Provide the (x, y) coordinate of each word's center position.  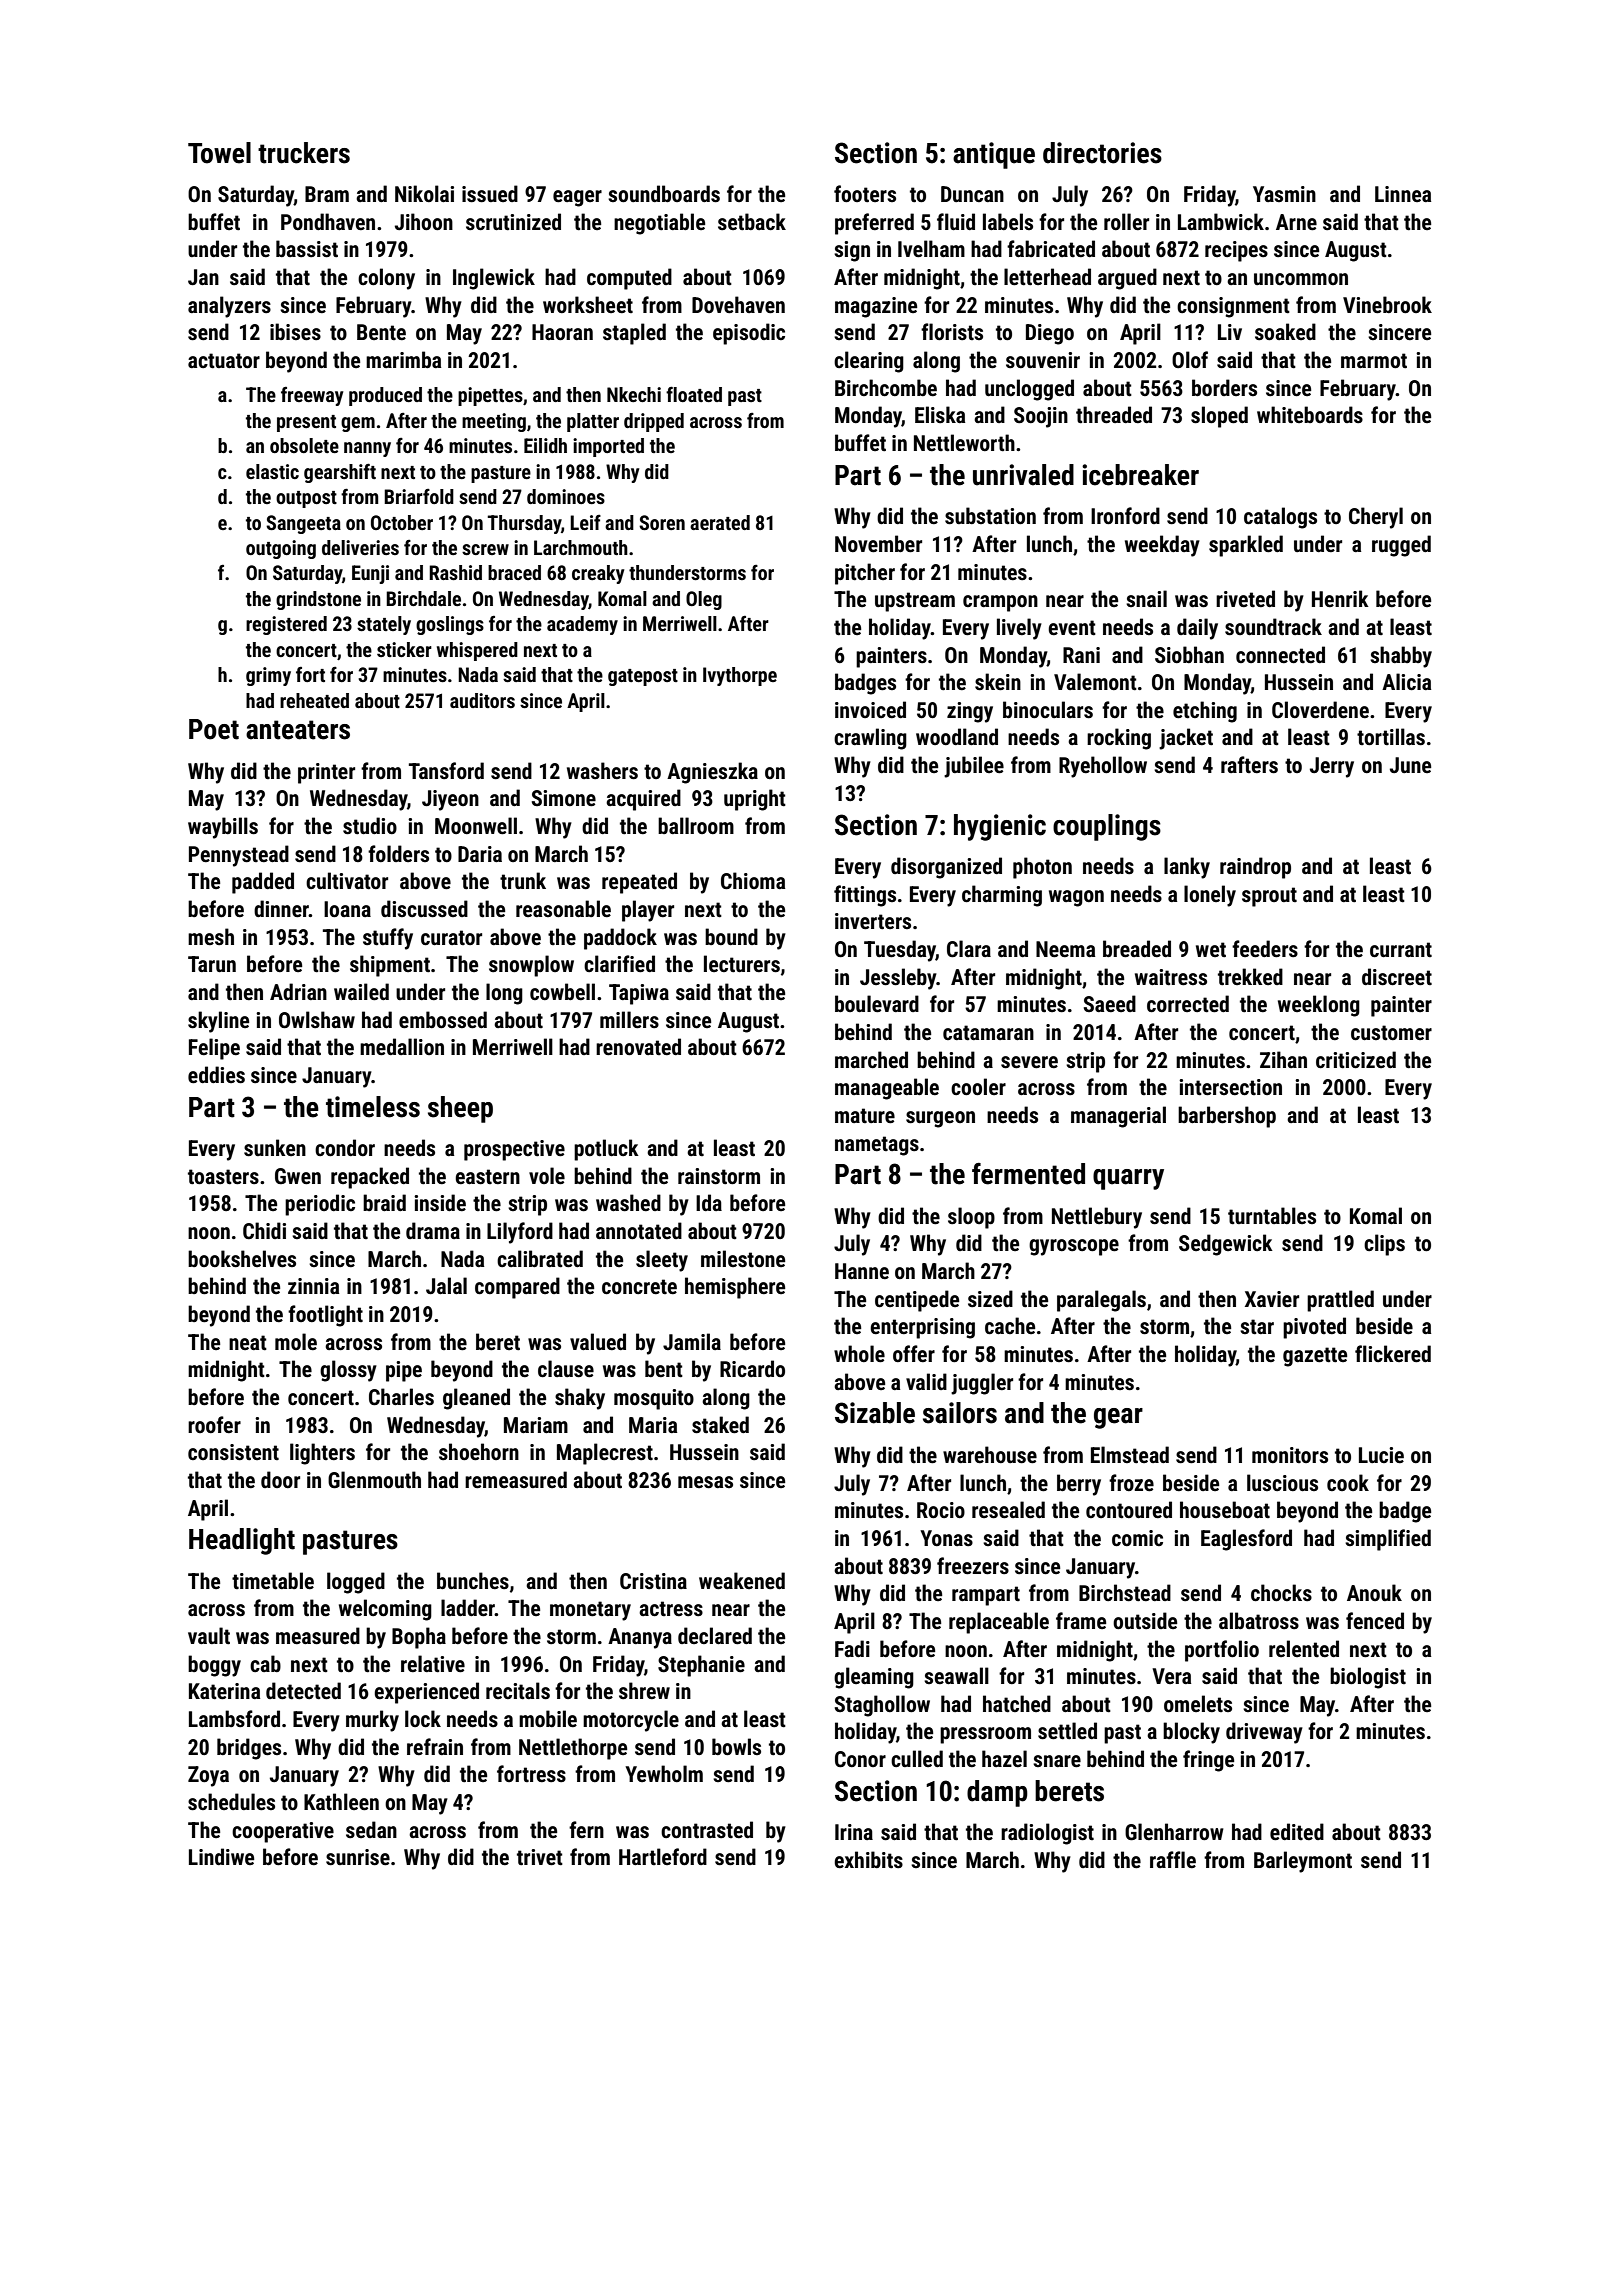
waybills (223, 828)
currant (1401, 949)
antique (994, 155)
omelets (1198, 1703)
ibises (295, 332)
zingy (970, 712)
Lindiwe (221, 1856)
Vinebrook (1387, 305)
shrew (644, 1691)
